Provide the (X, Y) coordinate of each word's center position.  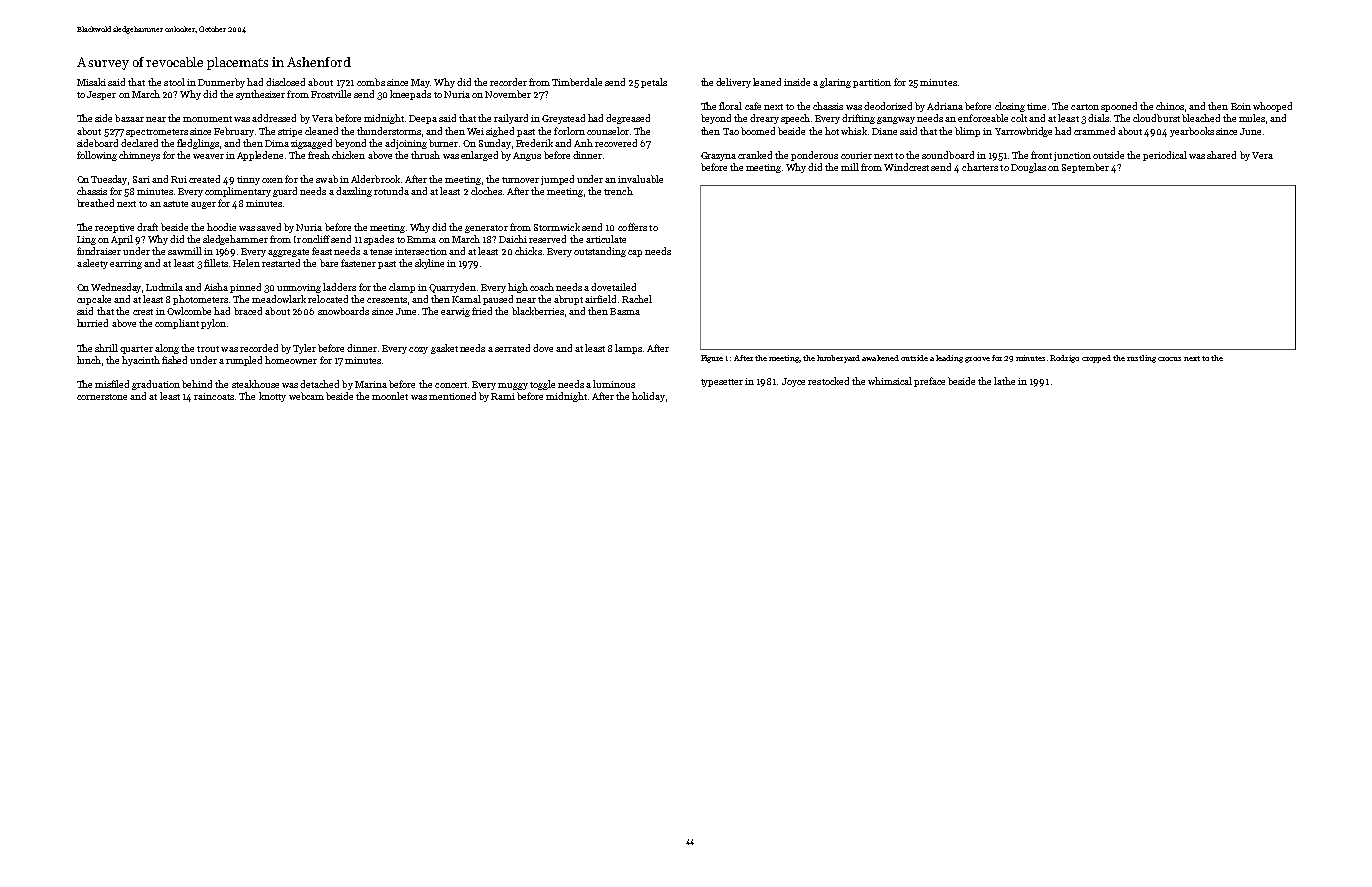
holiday (648, 397)
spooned (1119, 107)
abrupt (568, 300)
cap (635, 253)
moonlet (390, 396)
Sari (141, 179)
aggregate (288, 253)
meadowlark (279, 299)
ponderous (814, 156)
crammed (1094, 131)
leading (949, 359)
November (508, 94)
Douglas (1028, 168)
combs (371, 82)
